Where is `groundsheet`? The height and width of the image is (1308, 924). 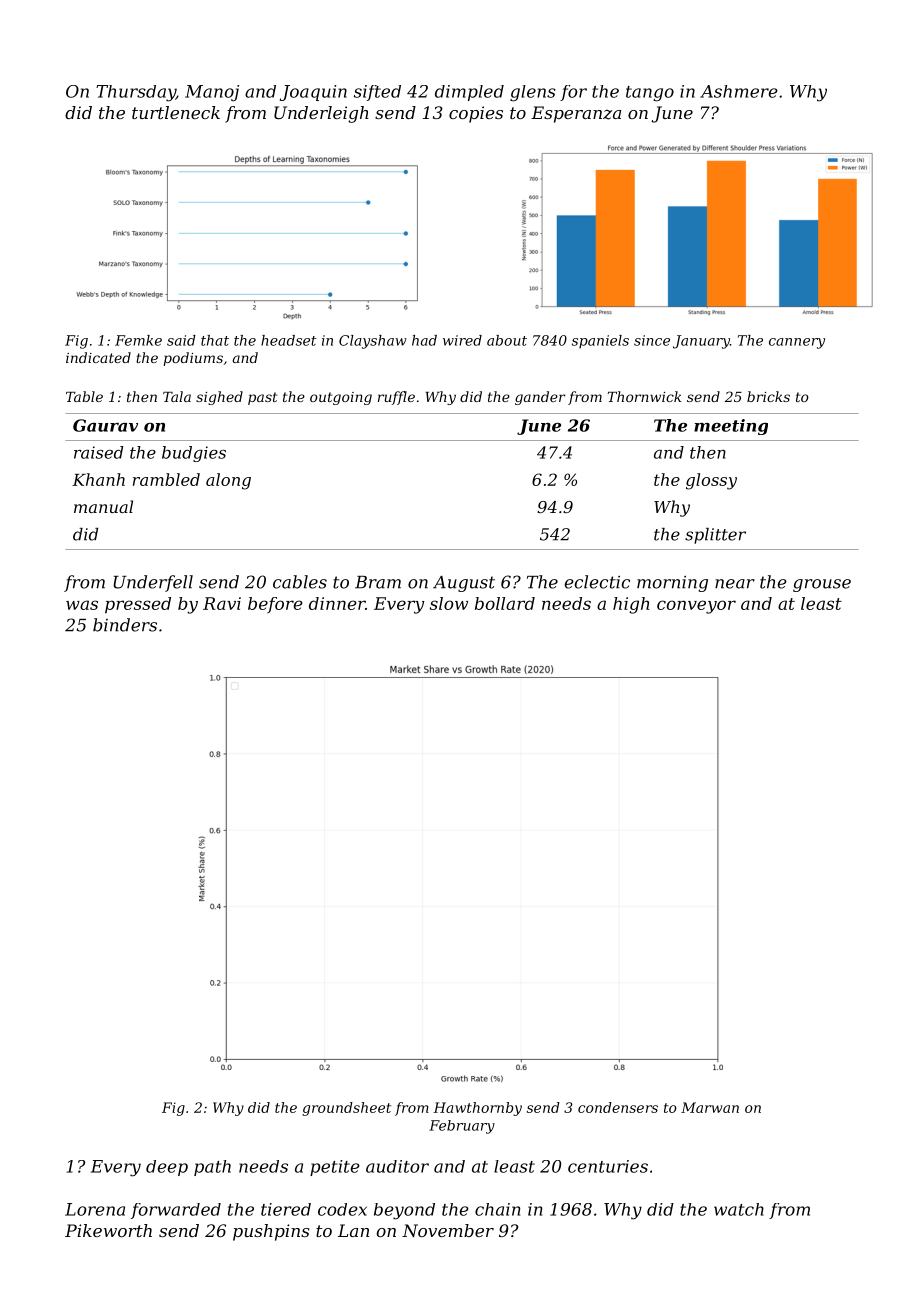
groundsheet is located at coordinates (346, 1109).
